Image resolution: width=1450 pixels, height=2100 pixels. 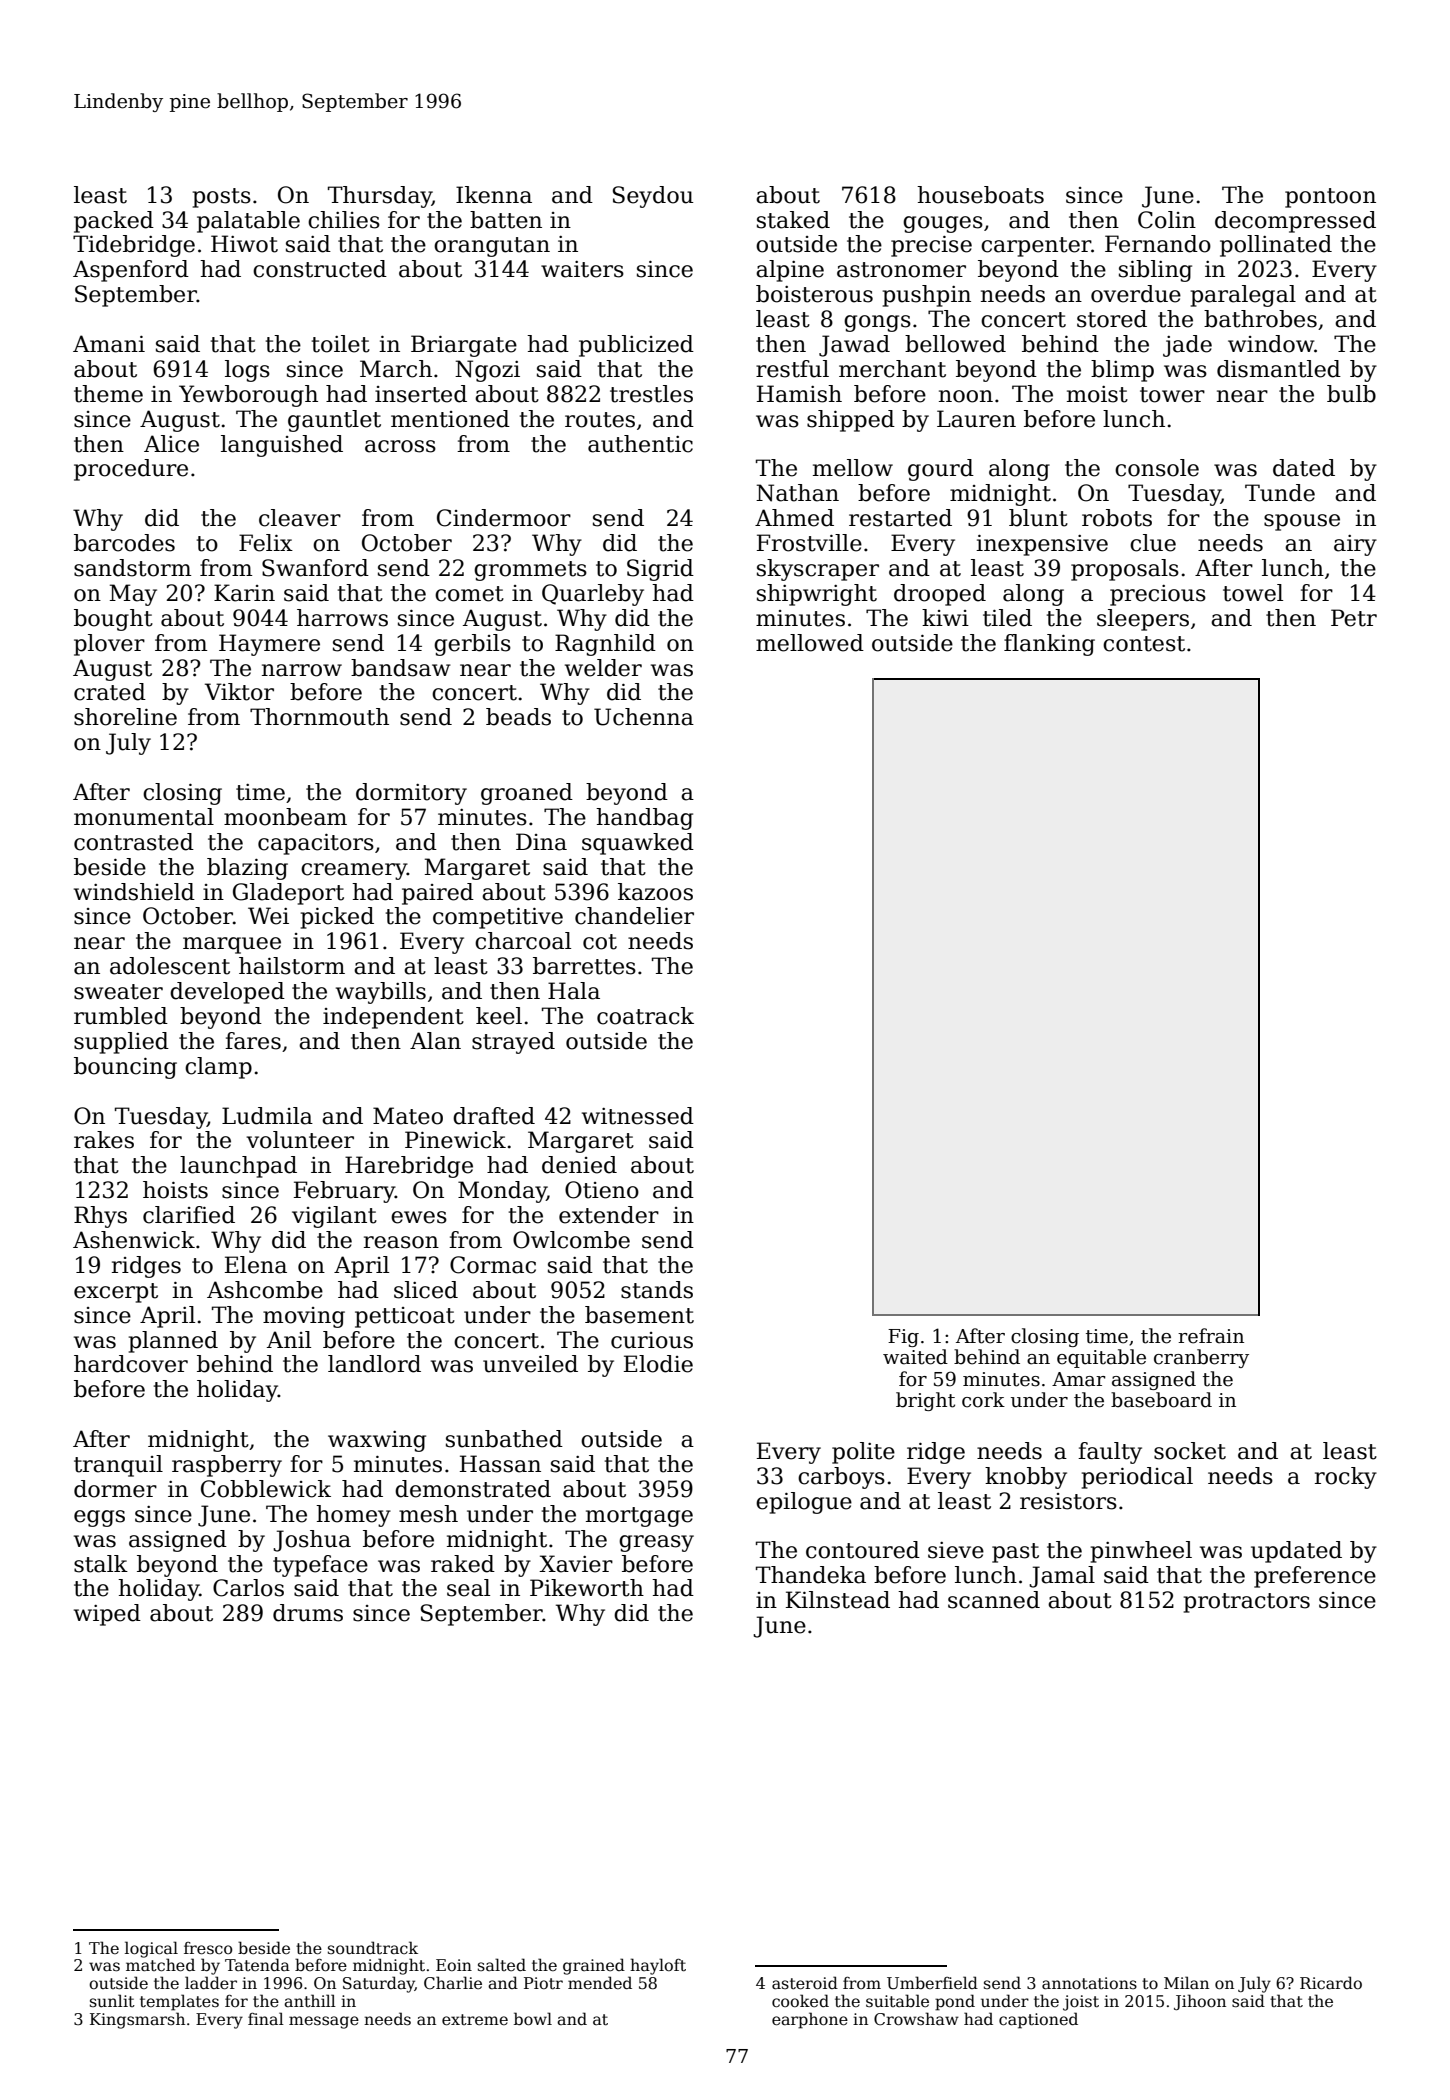 What do you see at coordinates (222, 198) in the screenshot?
I see `posts` at bounding box center [222, 198].
